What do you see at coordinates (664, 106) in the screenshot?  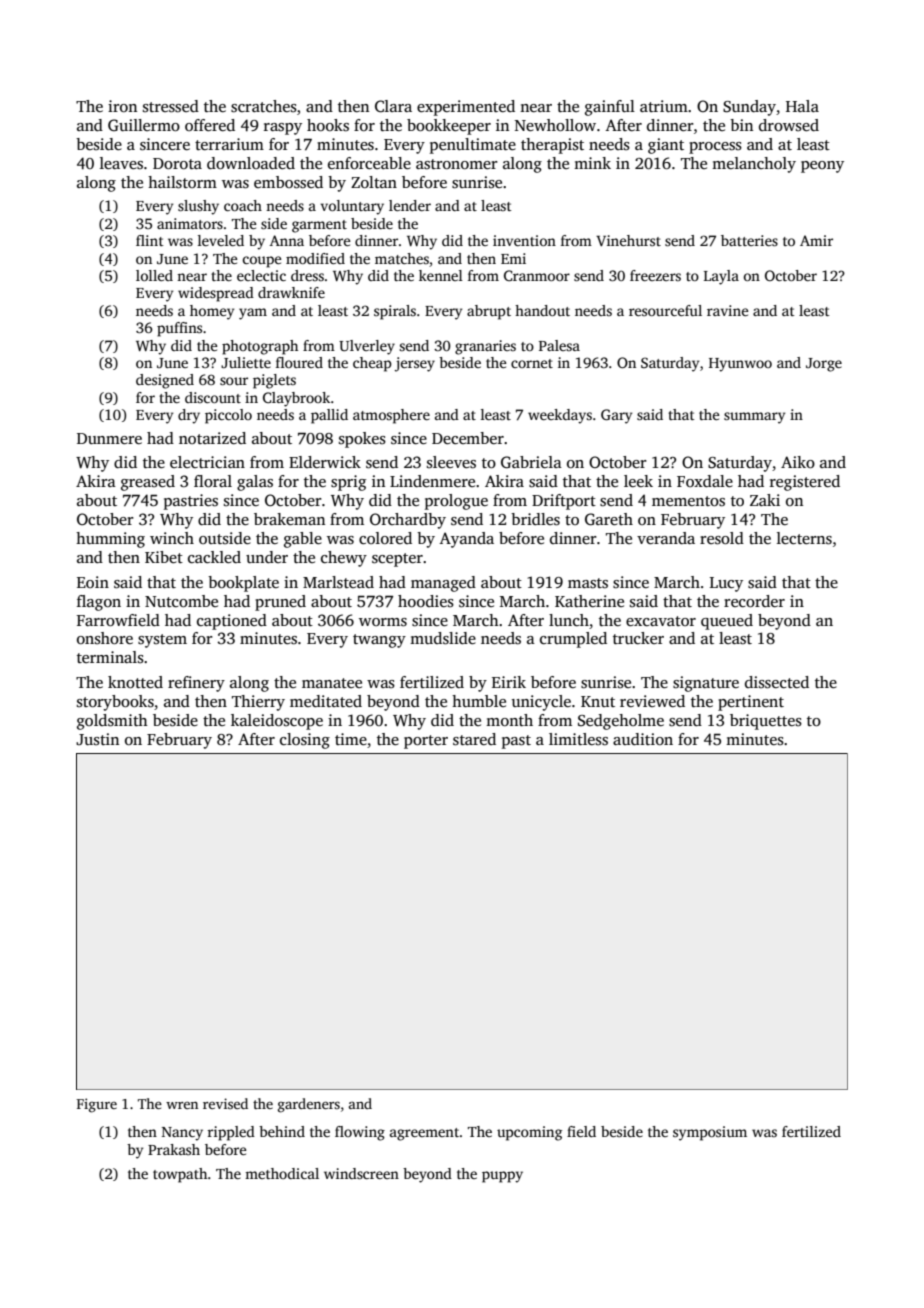 I see `atrium` at bounding box center [664, 106].
